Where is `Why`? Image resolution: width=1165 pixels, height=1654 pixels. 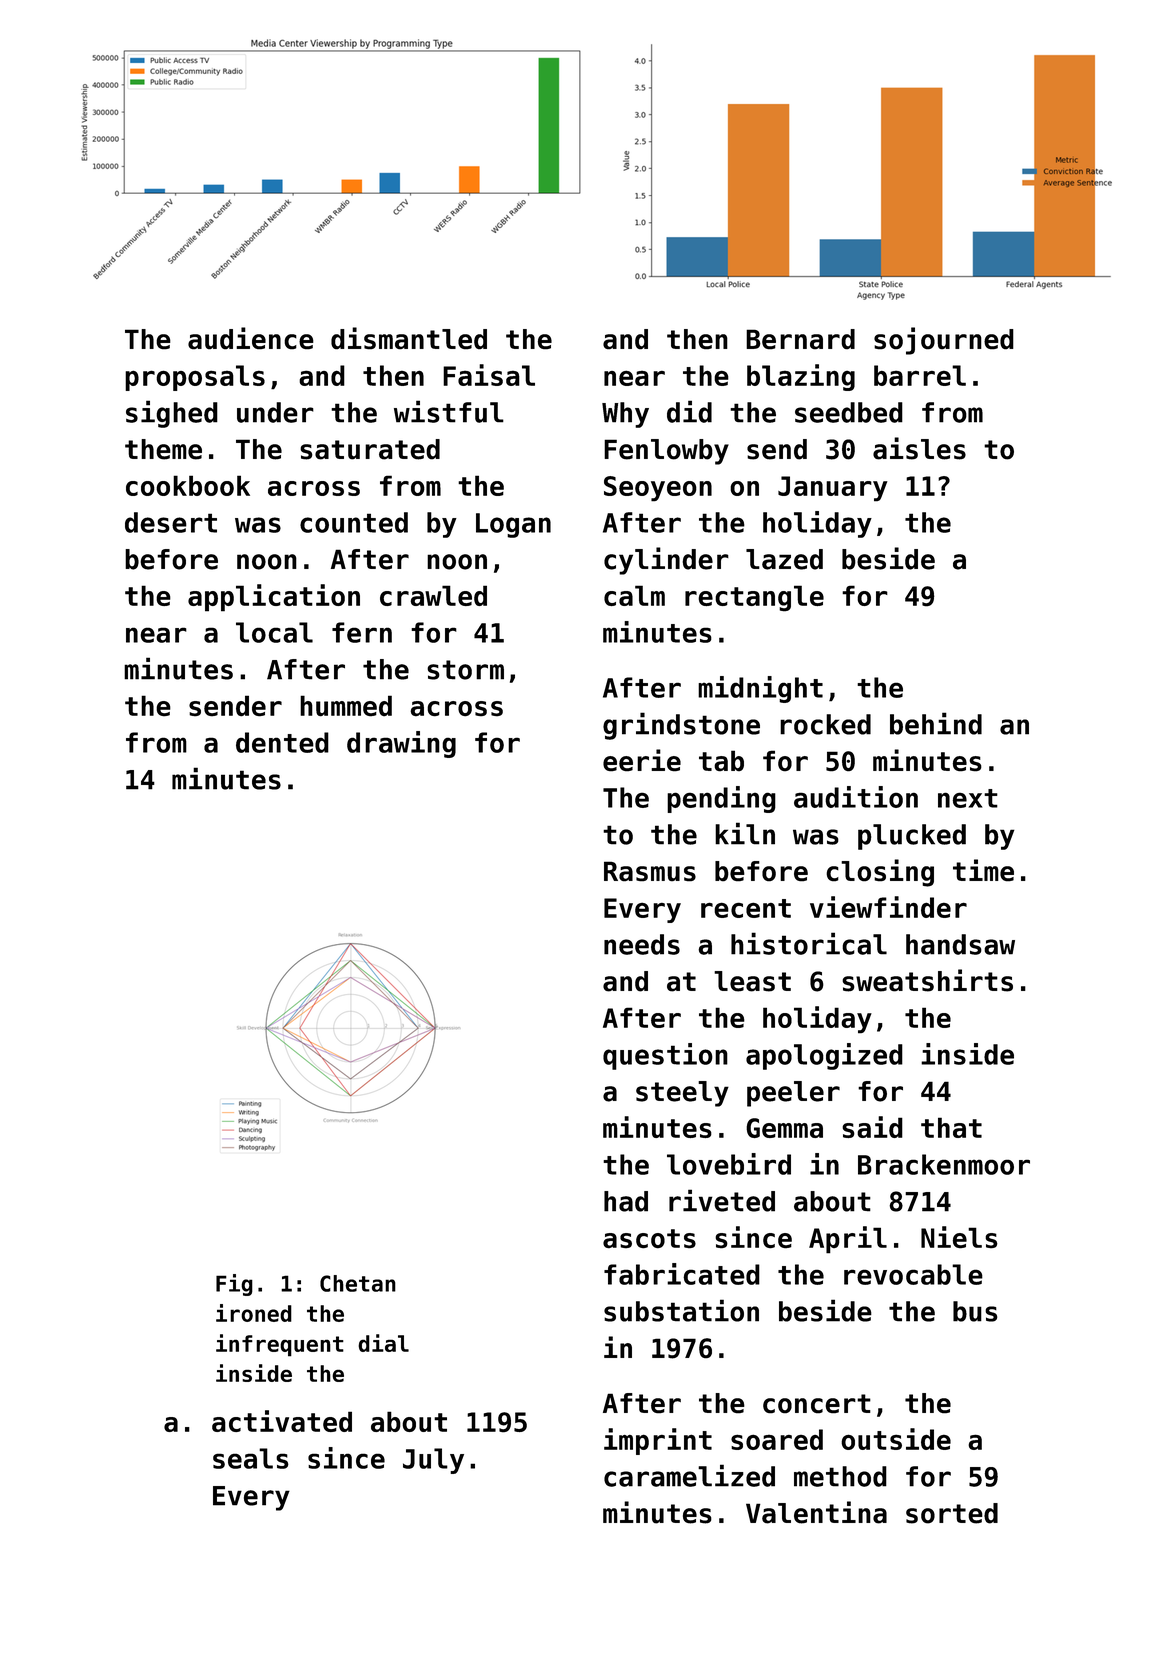 Why is located at coordinates (625, 415).
